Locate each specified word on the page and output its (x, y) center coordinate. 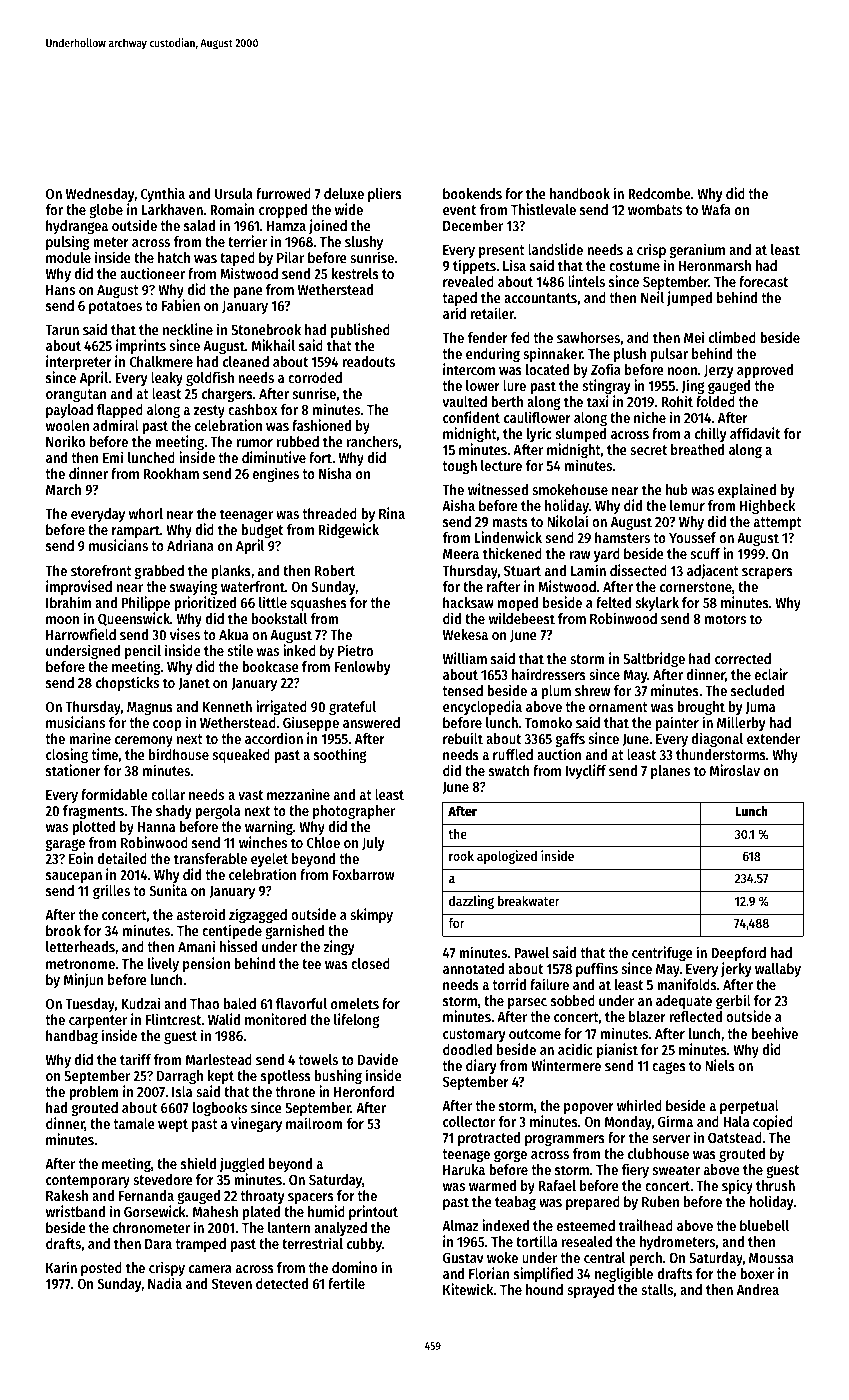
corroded (315, 377)
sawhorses (588, 337)
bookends (472, 193)
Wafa (716, 209)
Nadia (165, 1283)
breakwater (529, 901)
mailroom (314, 1123)
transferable (210, 858)
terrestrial (312, 1243)
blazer (647, 1016)
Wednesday (100, 195)
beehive (774, 1033)
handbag (72, 1037)
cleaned (246, 361)
